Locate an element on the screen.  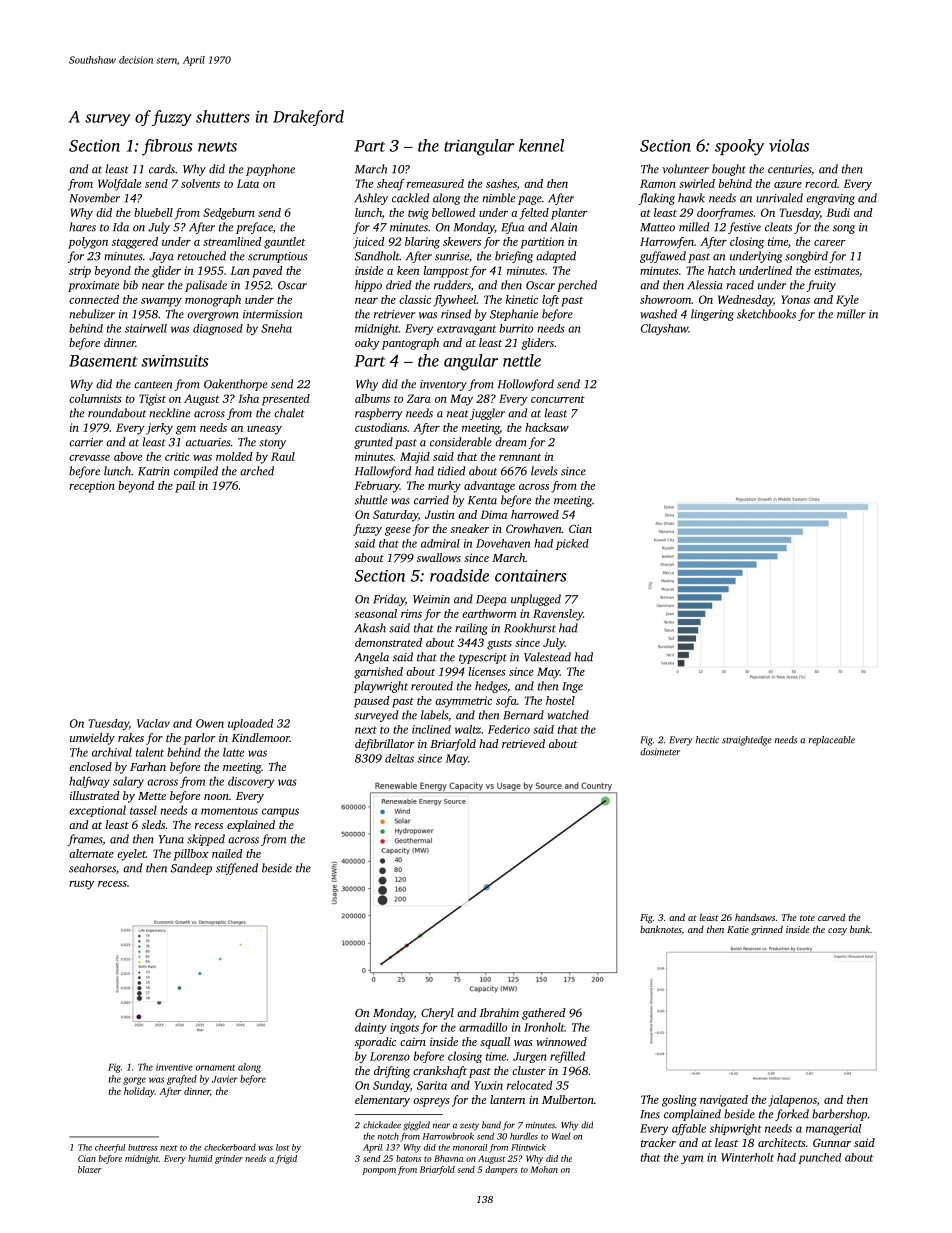
seasonal is located at coordinates (376, 613).
